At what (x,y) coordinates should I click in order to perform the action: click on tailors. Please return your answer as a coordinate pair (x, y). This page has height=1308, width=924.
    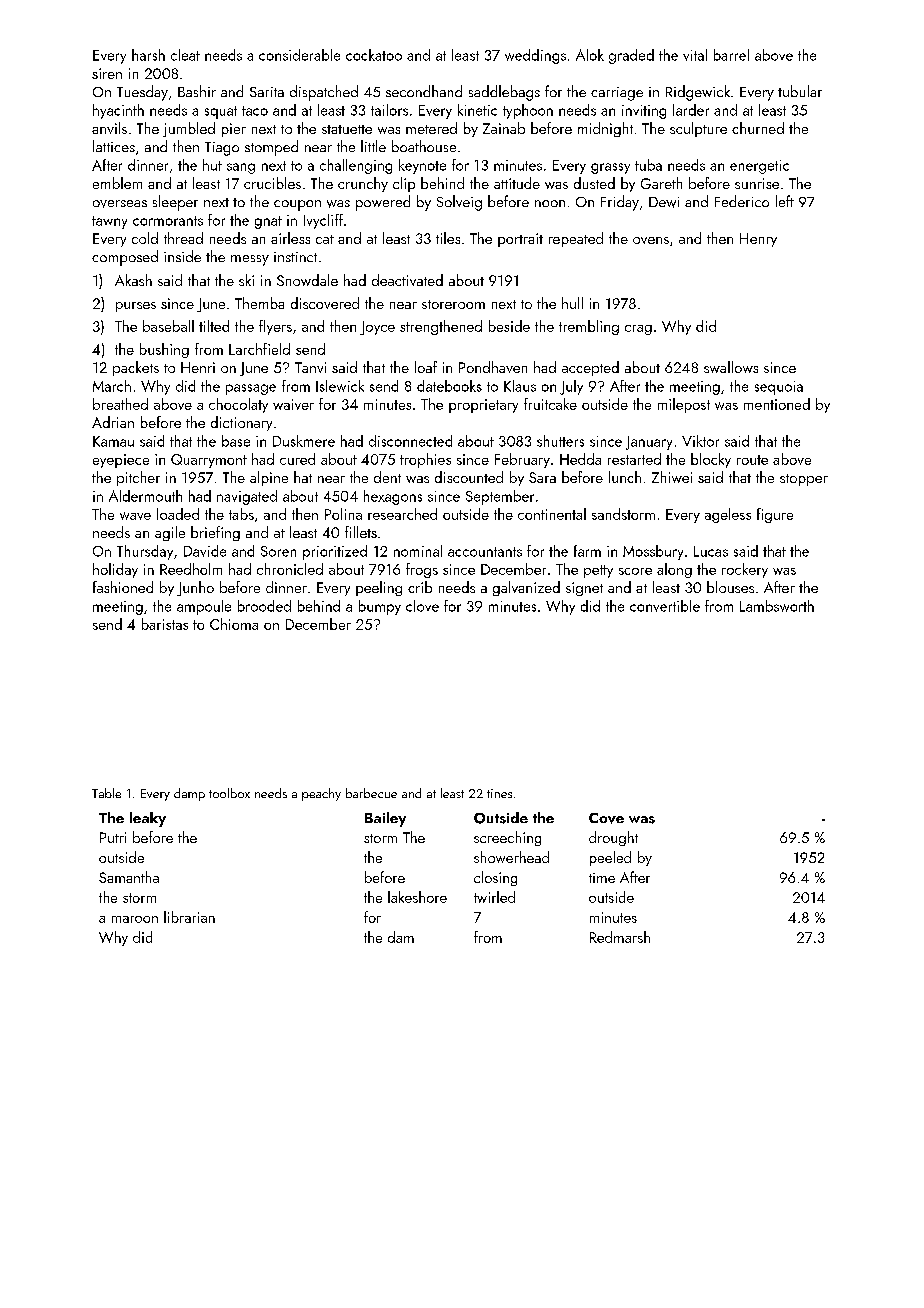
    Looking at the image, I should click on (389, 110).
